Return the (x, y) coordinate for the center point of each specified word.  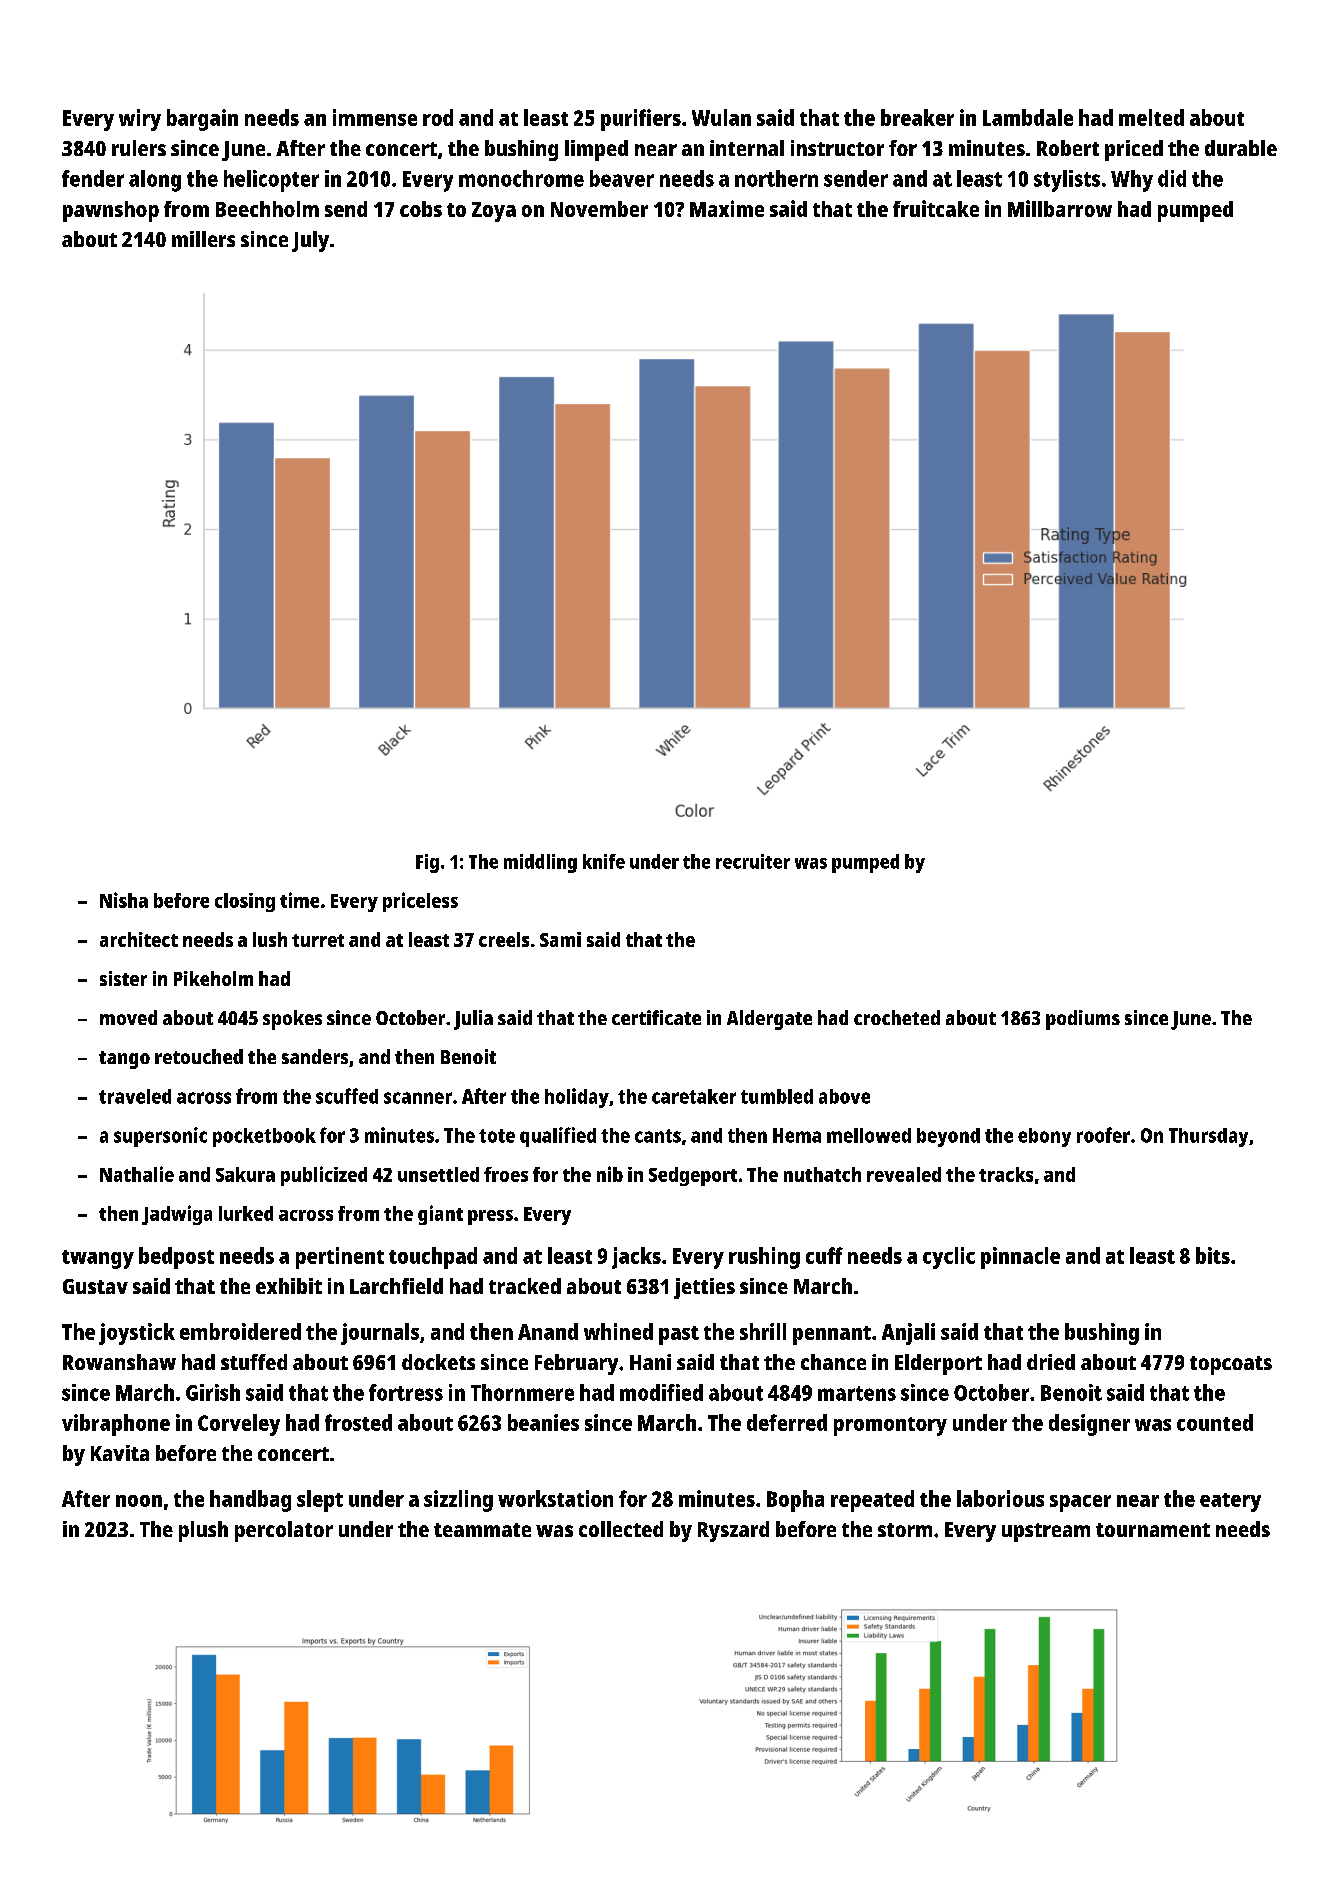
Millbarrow (1060, 208)
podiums (1083, 1020)
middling (540, 863)
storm (905, 1530)
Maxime (727, 208)
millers (203, 239)
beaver (622, 178)
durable (1241, 148)
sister (123, 978)
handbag (250, 1501)
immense (375, 117)
